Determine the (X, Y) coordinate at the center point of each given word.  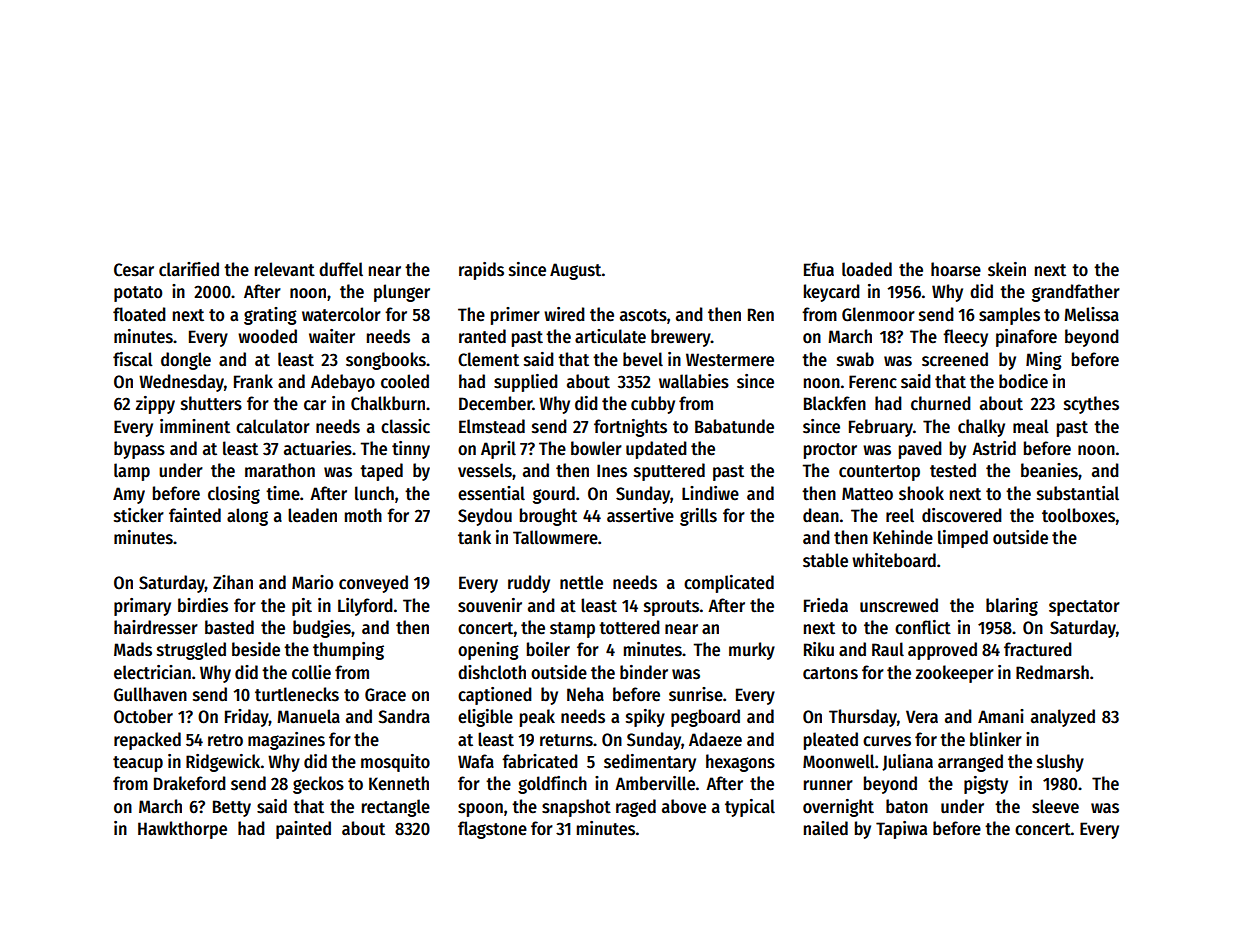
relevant (285, 269)
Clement (488, 359)
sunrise (696, 694)
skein (1007, 269)
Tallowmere (555, 537)
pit (302, 607)
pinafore (1026, 338)
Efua (819, 269)
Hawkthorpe (182, 830)
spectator (1084, 608)
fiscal (133, 359)
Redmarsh (1052, 672)
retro (225, 740)
